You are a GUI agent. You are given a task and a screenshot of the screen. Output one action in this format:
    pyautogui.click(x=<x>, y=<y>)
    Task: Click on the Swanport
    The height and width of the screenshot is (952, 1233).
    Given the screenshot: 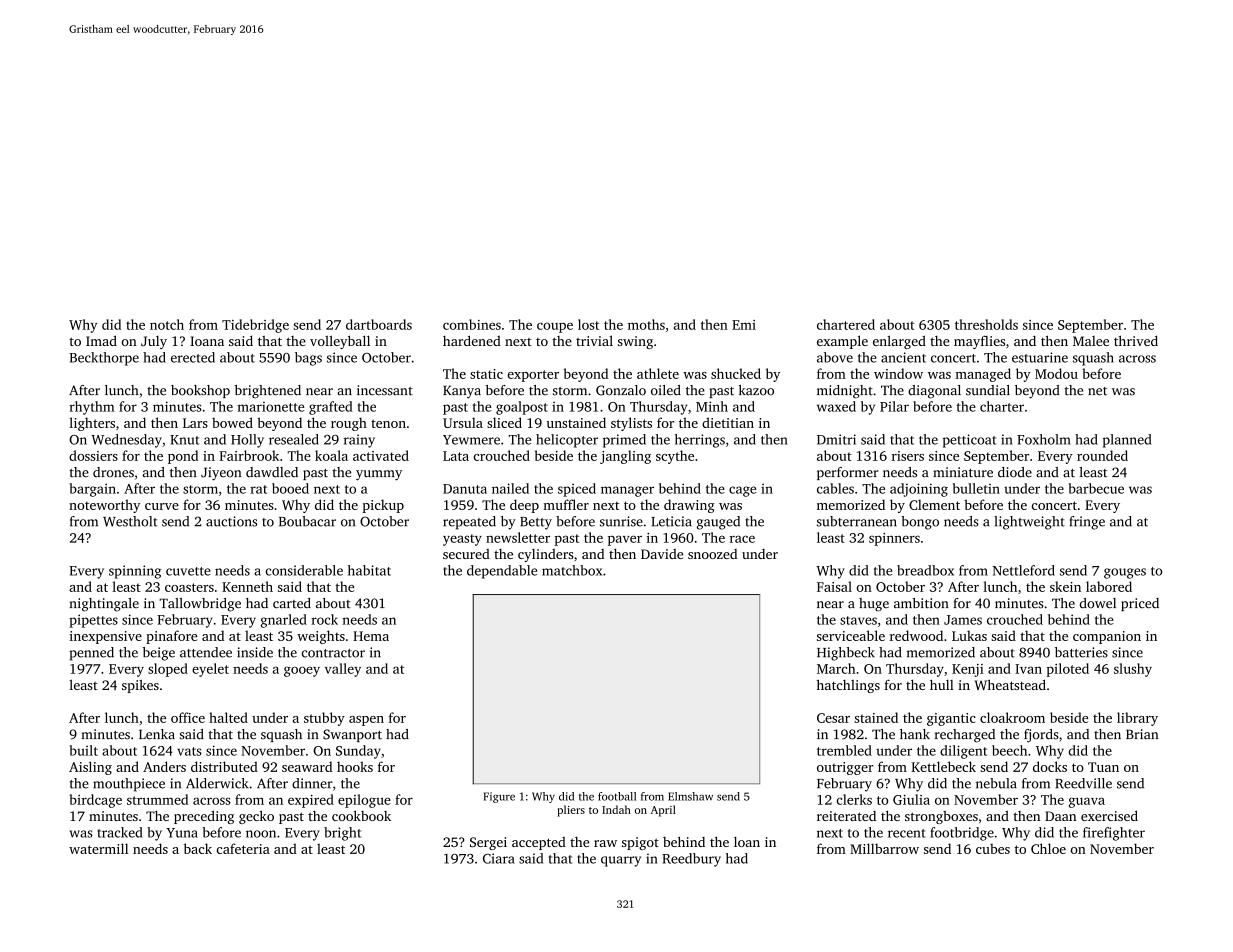 What is the action you would take?
    pyautogui.click(x=352, y=735)
